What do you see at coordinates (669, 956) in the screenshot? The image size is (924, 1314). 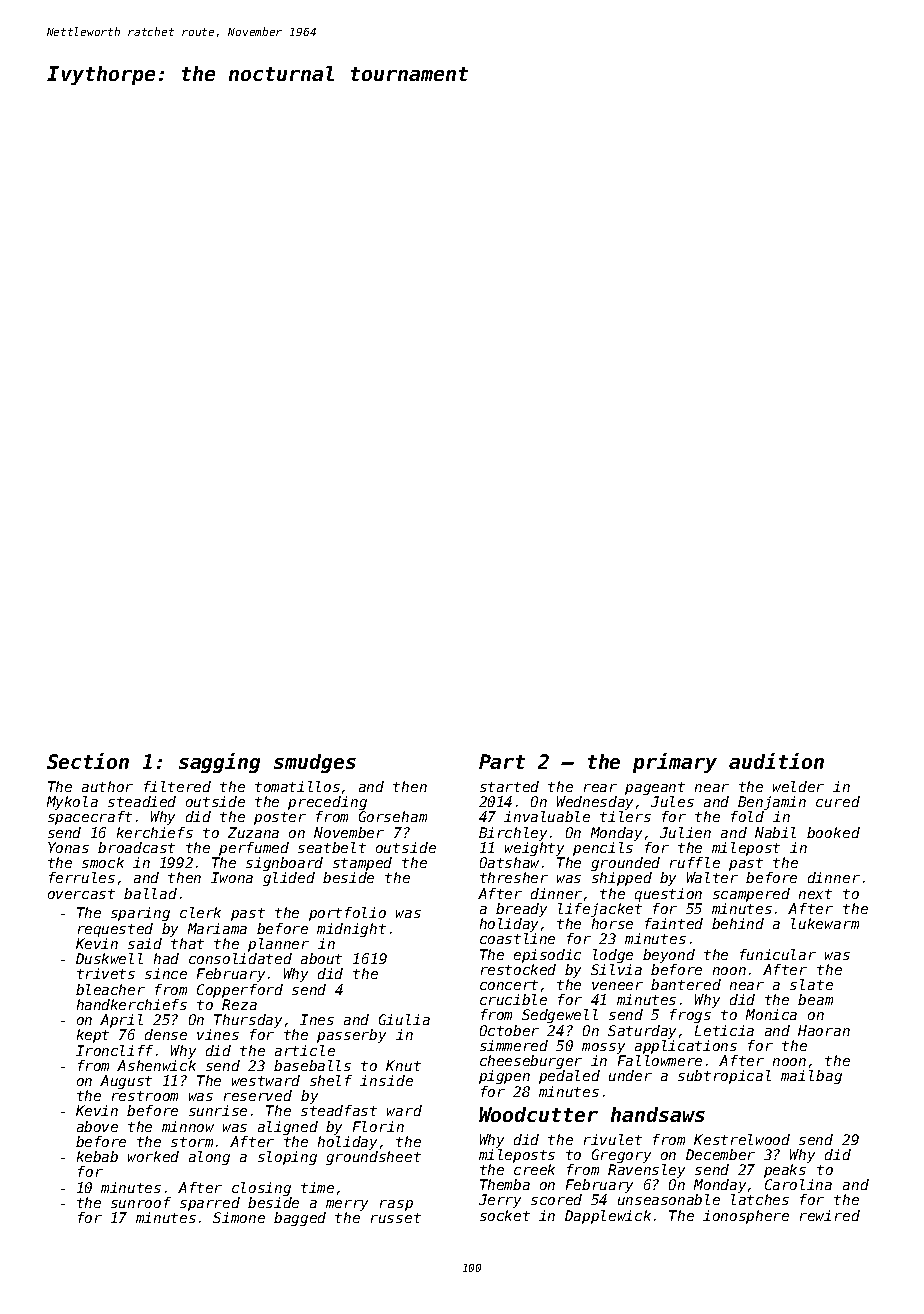 I see `beyond` at bounding box center [669, 956].
